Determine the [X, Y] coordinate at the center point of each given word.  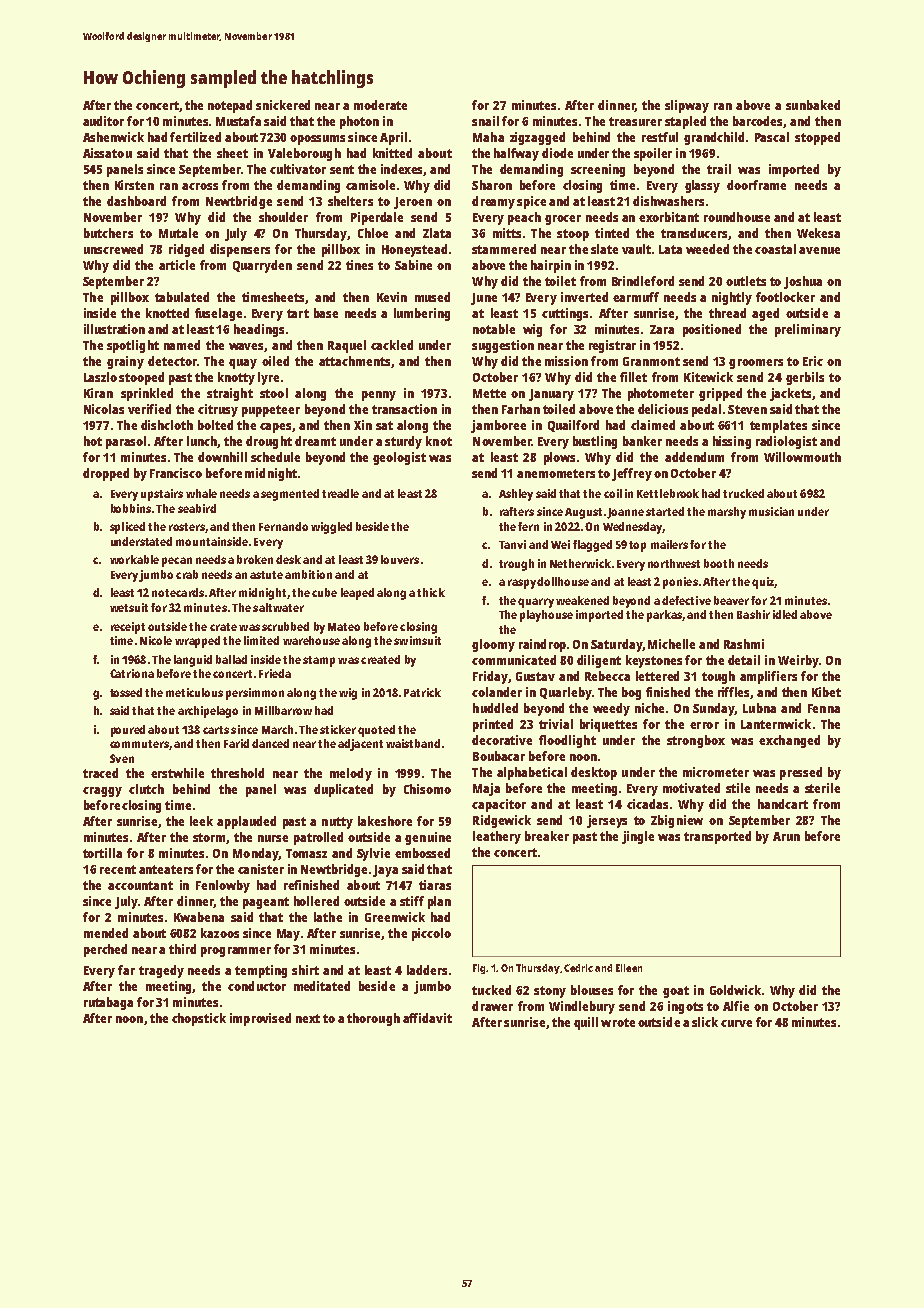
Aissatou [107, 153]
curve [736, 1023]
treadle [340, 493]
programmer [236, 952]
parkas [664, 616]
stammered [504, 249]
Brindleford [643, 281]
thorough [373, 1019]
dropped [106, 474]
